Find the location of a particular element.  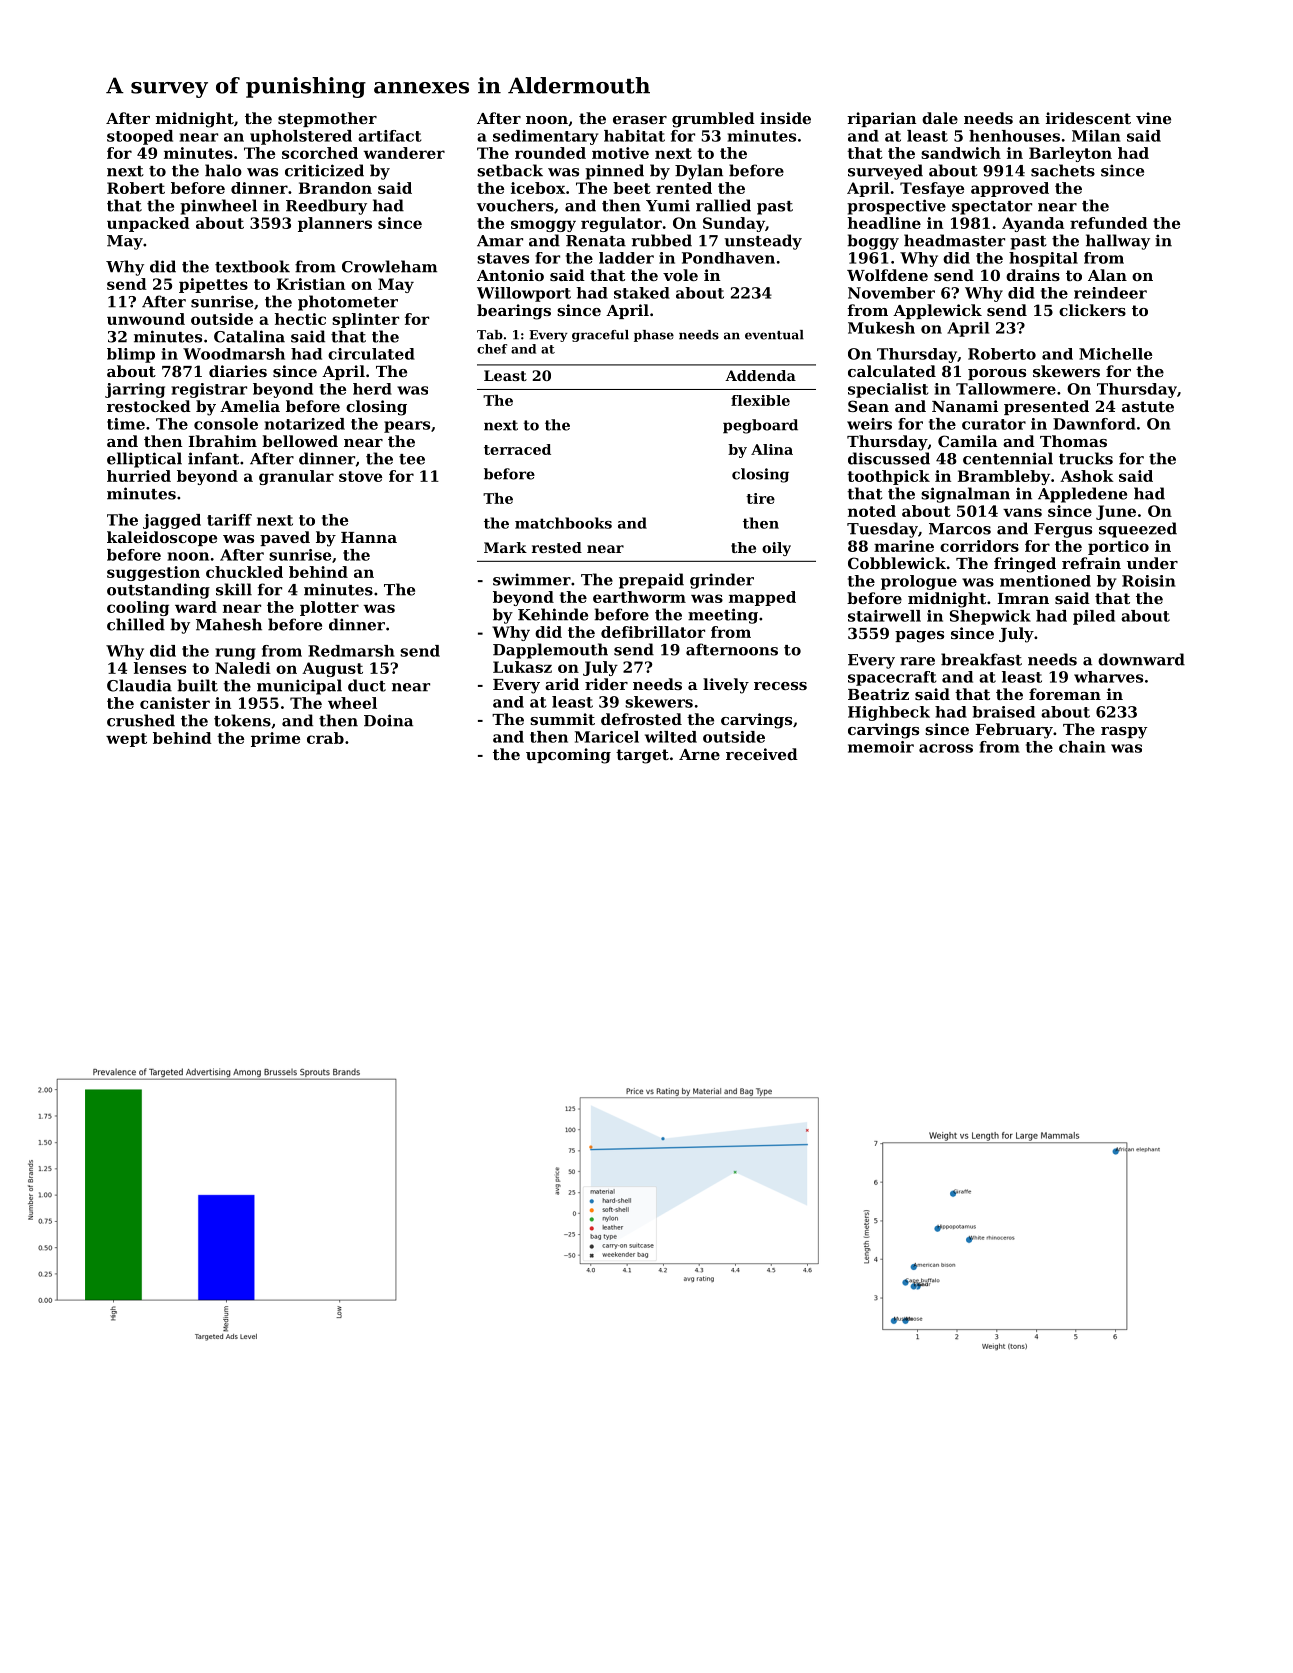

built is located at coordinates (197, 685).
